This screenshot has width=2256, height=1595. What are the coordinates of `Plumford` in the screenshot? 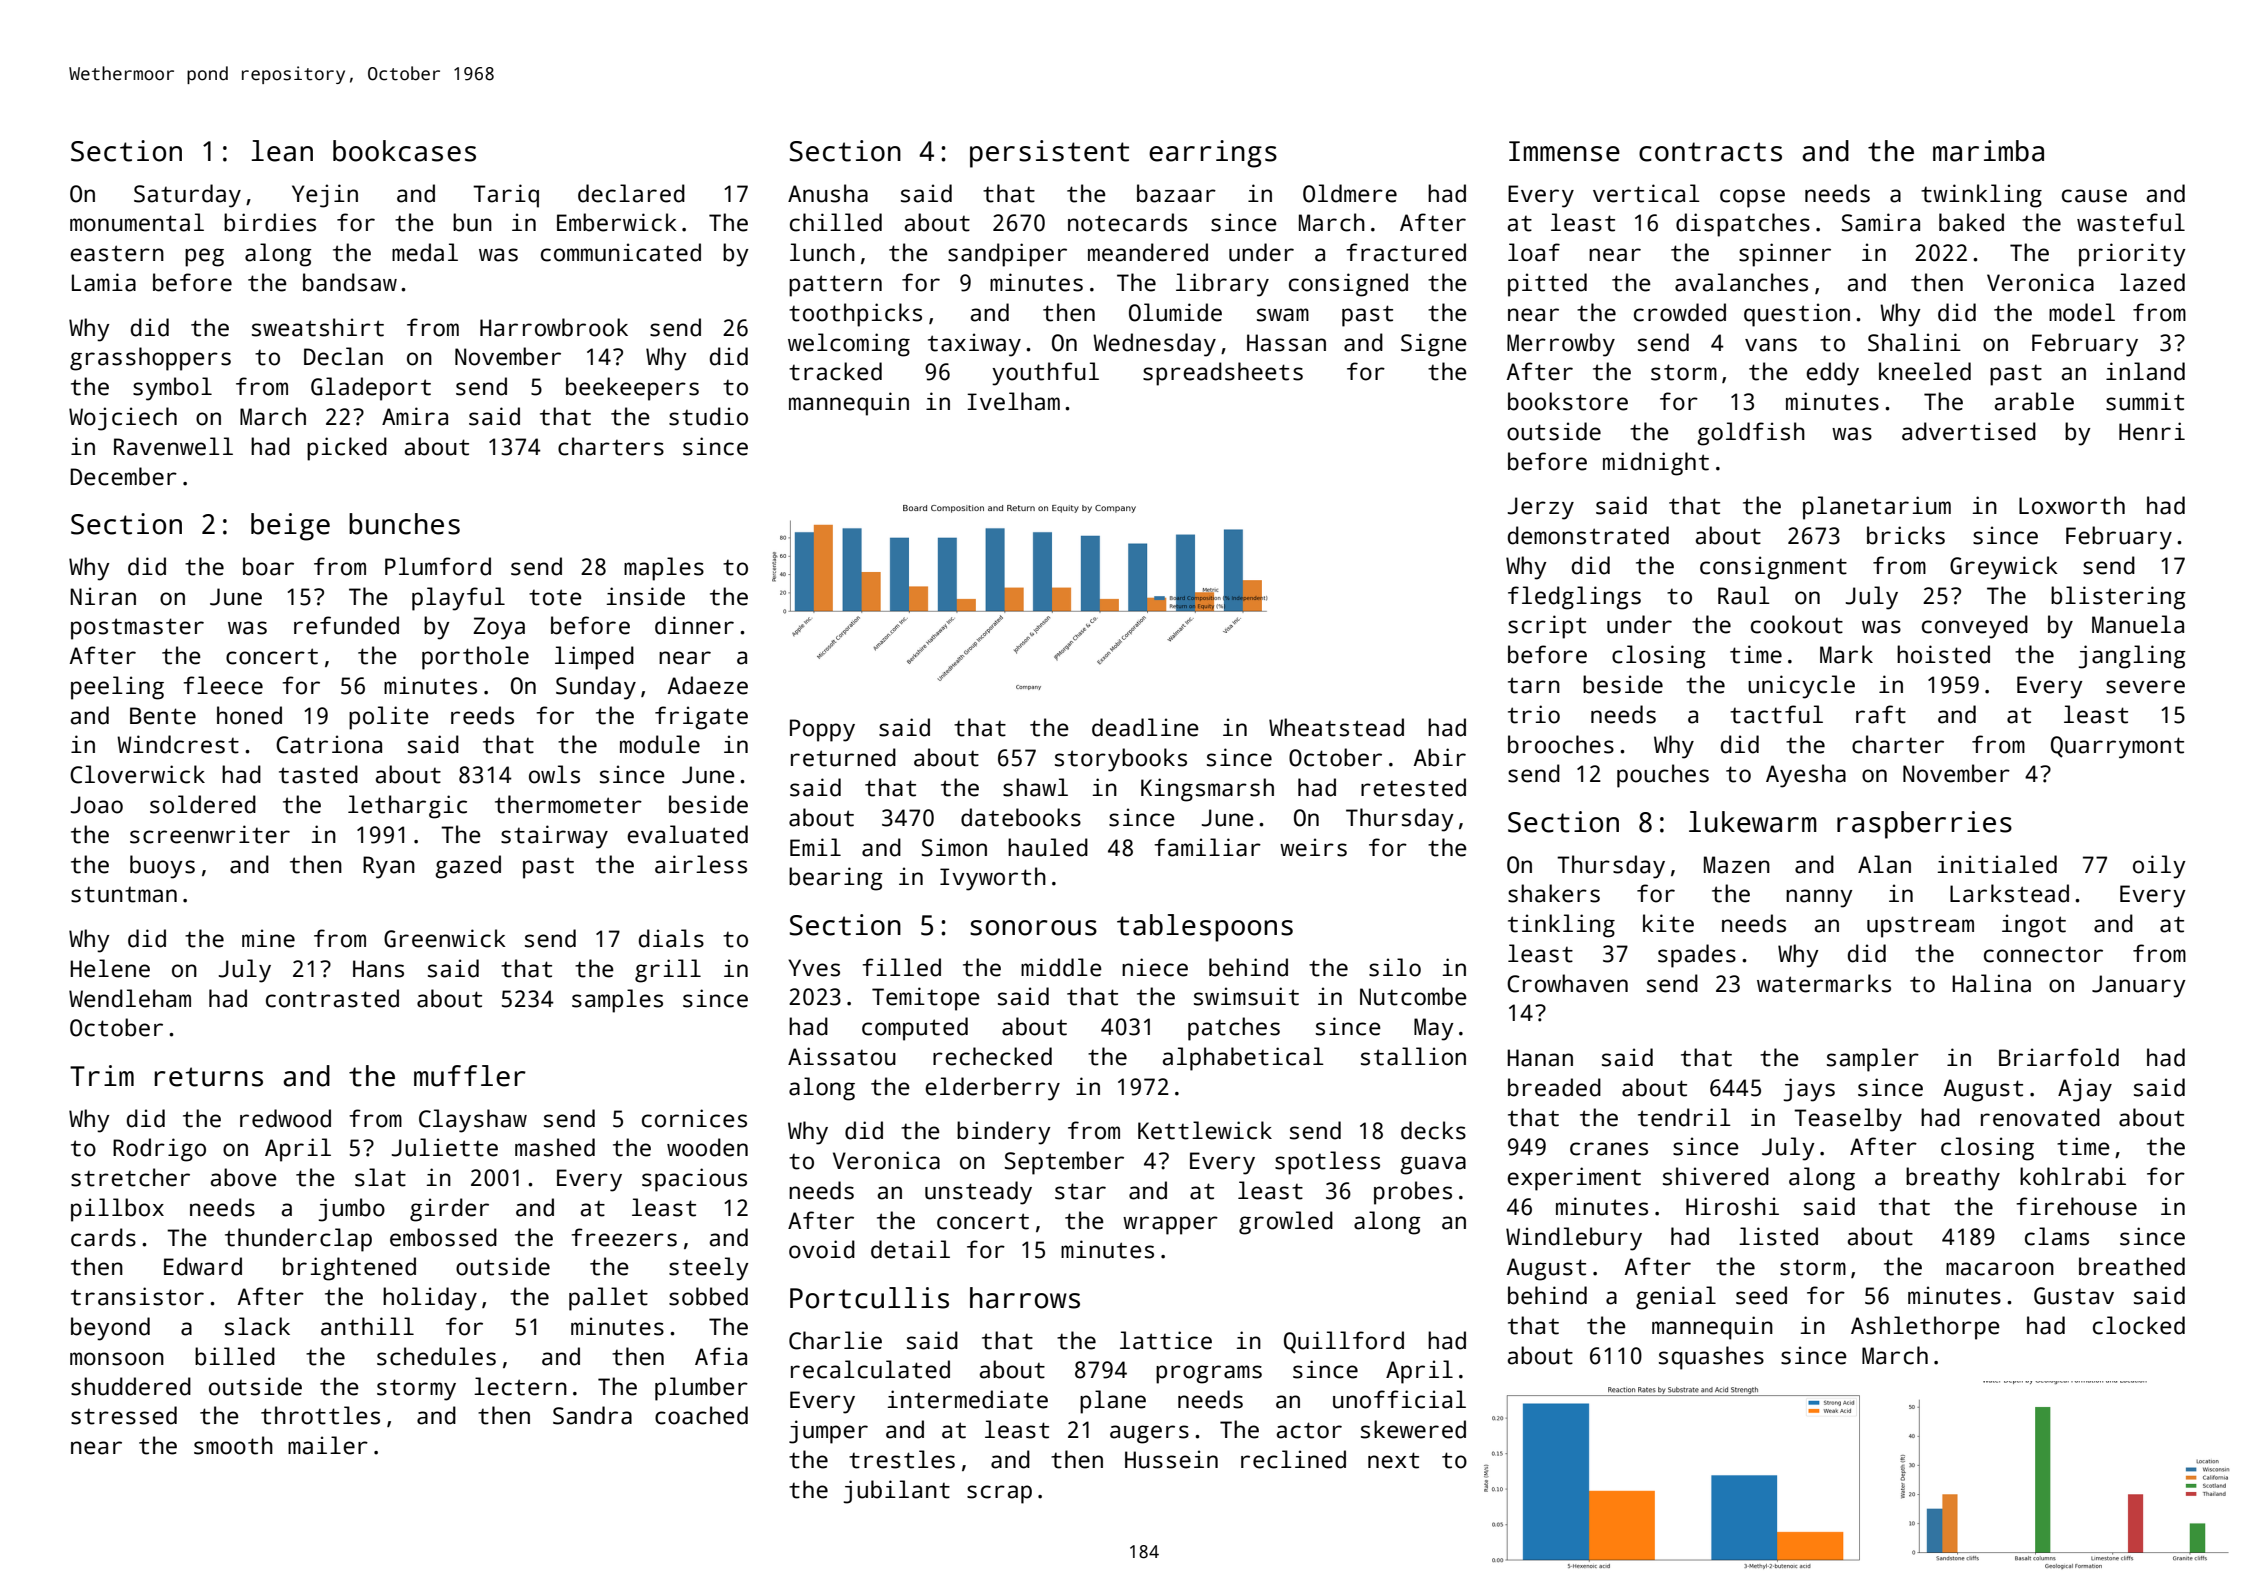 It's located at (438, 566).
